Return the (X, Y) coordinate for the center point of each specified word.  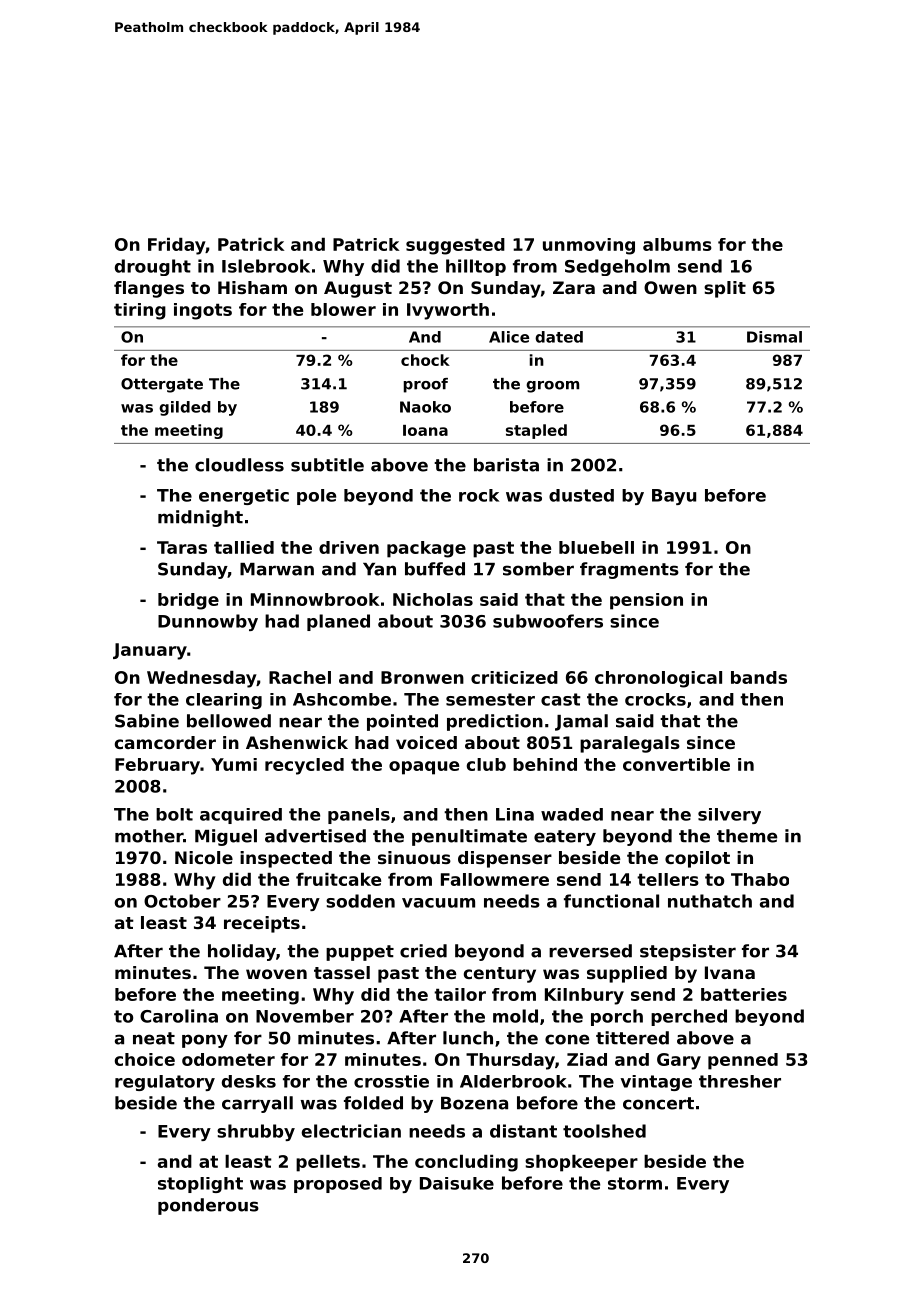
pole (316, 497)
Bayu (674, 497)
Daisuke (457, 1183)
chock (425, 360)
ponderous (208, 1206)
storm (635, 1183)
